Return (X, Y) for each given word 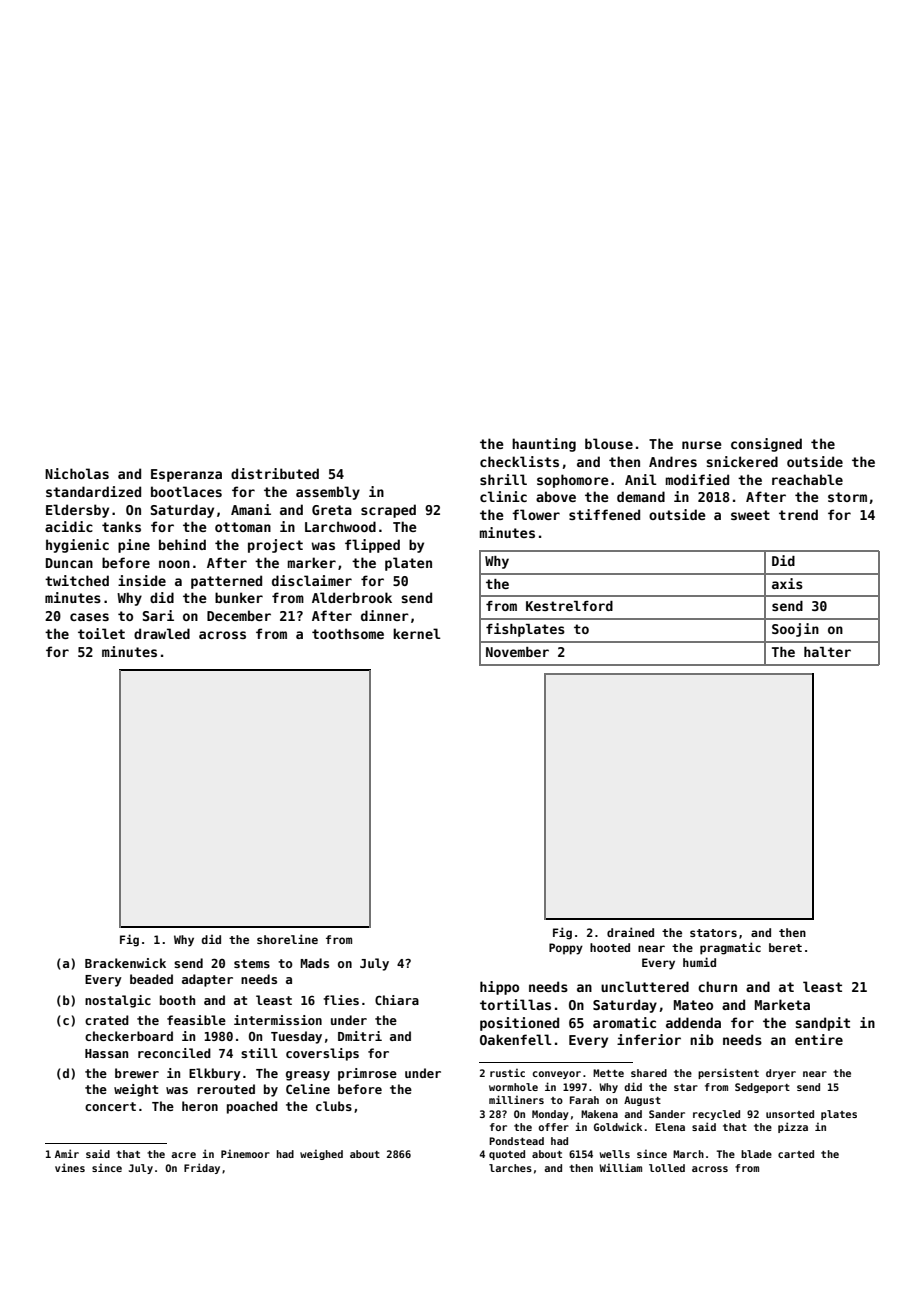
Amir (67, 1153)
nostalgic (118, 1001)
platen (408, 564)
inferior (649, 1039)
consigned (766, 445)
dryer (781, 1074)
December (239, 615)
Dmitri (360, 1036)
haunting (544, 445)
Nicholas (77, 473)
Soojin (795, 630)
